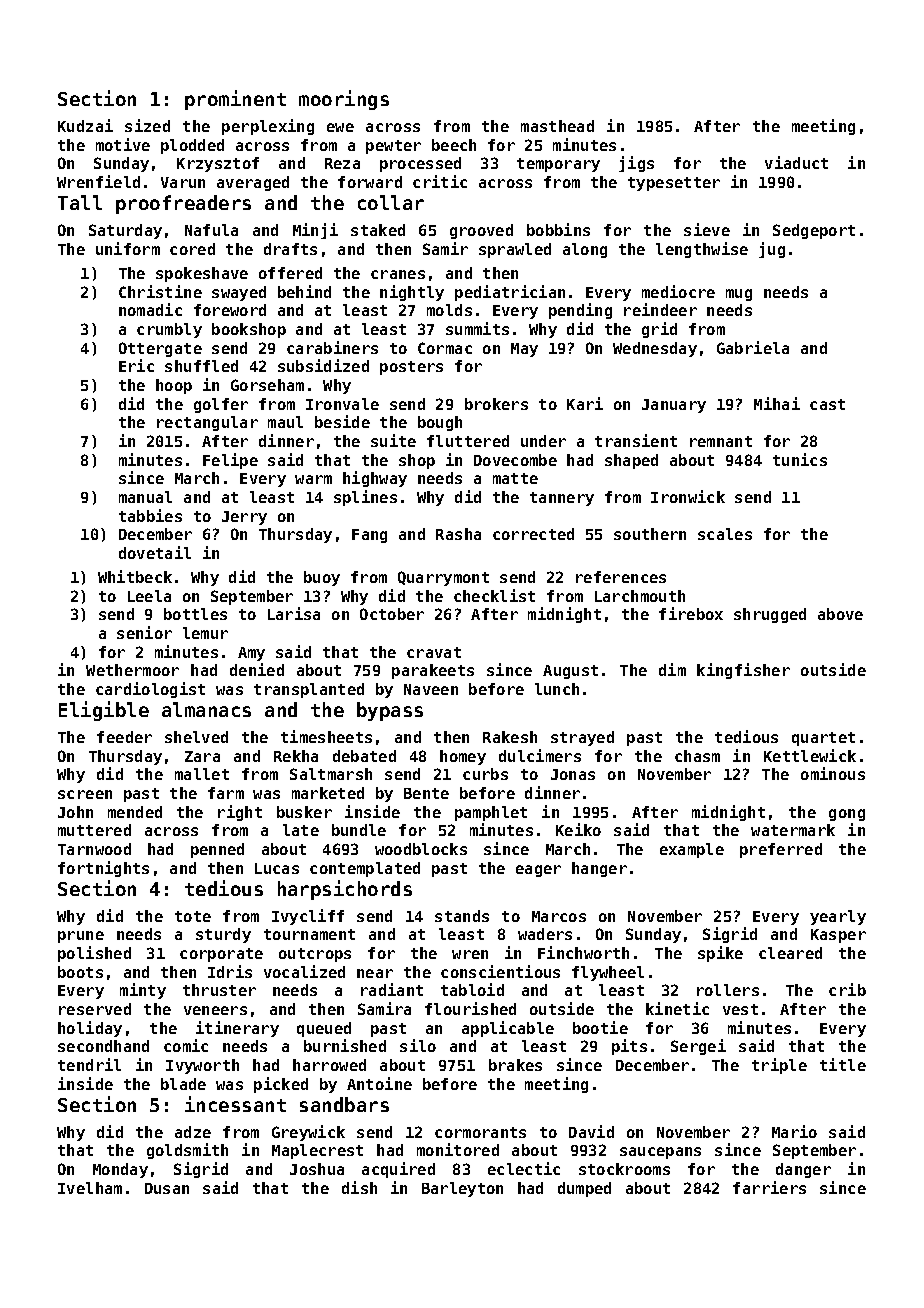 The width and height of the screenshot is (924, 1308). I want to click on temporary, so click(558, 165).
